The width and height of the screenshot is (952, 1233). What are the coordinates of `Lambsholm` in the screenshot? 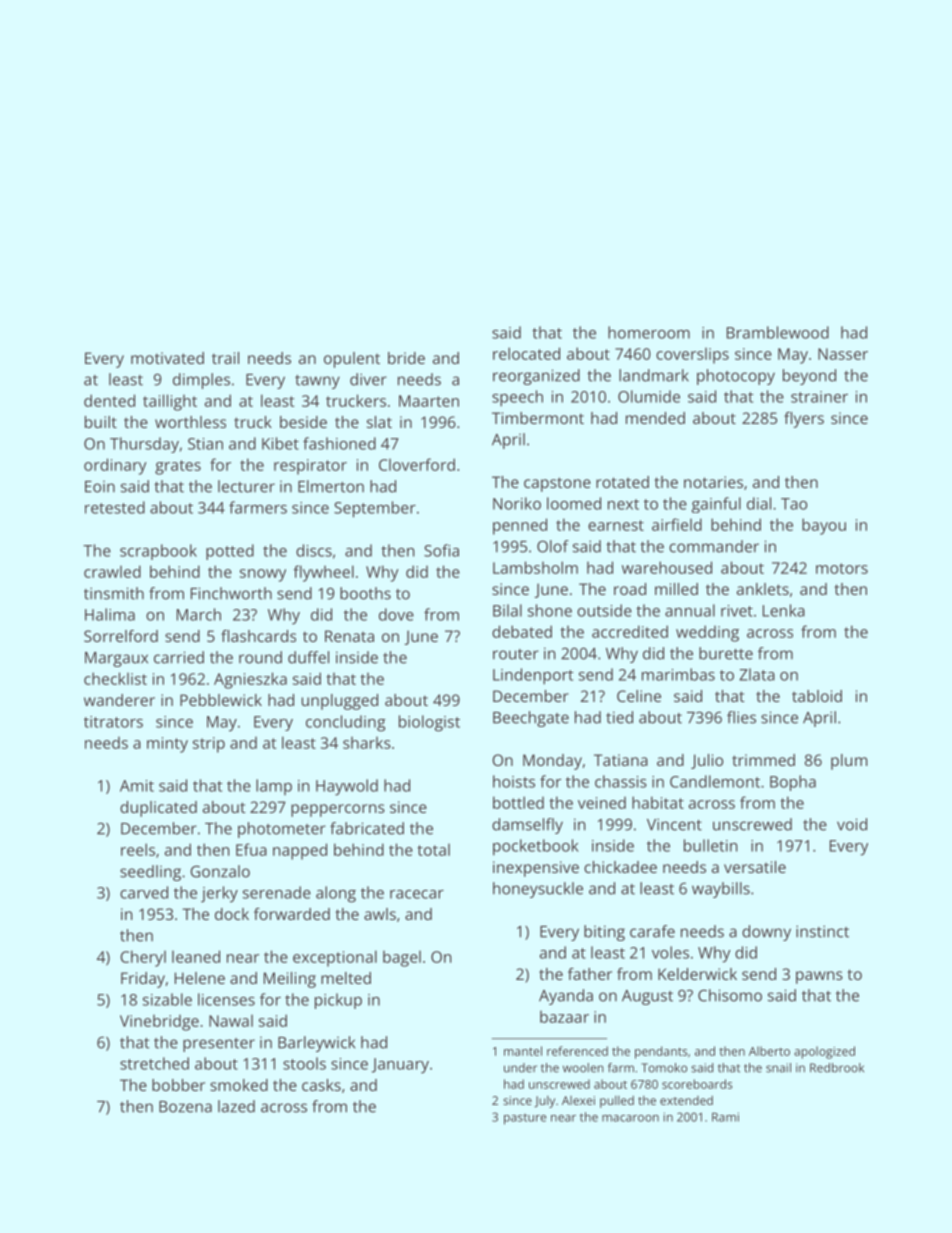 It's located at (535, 567).
